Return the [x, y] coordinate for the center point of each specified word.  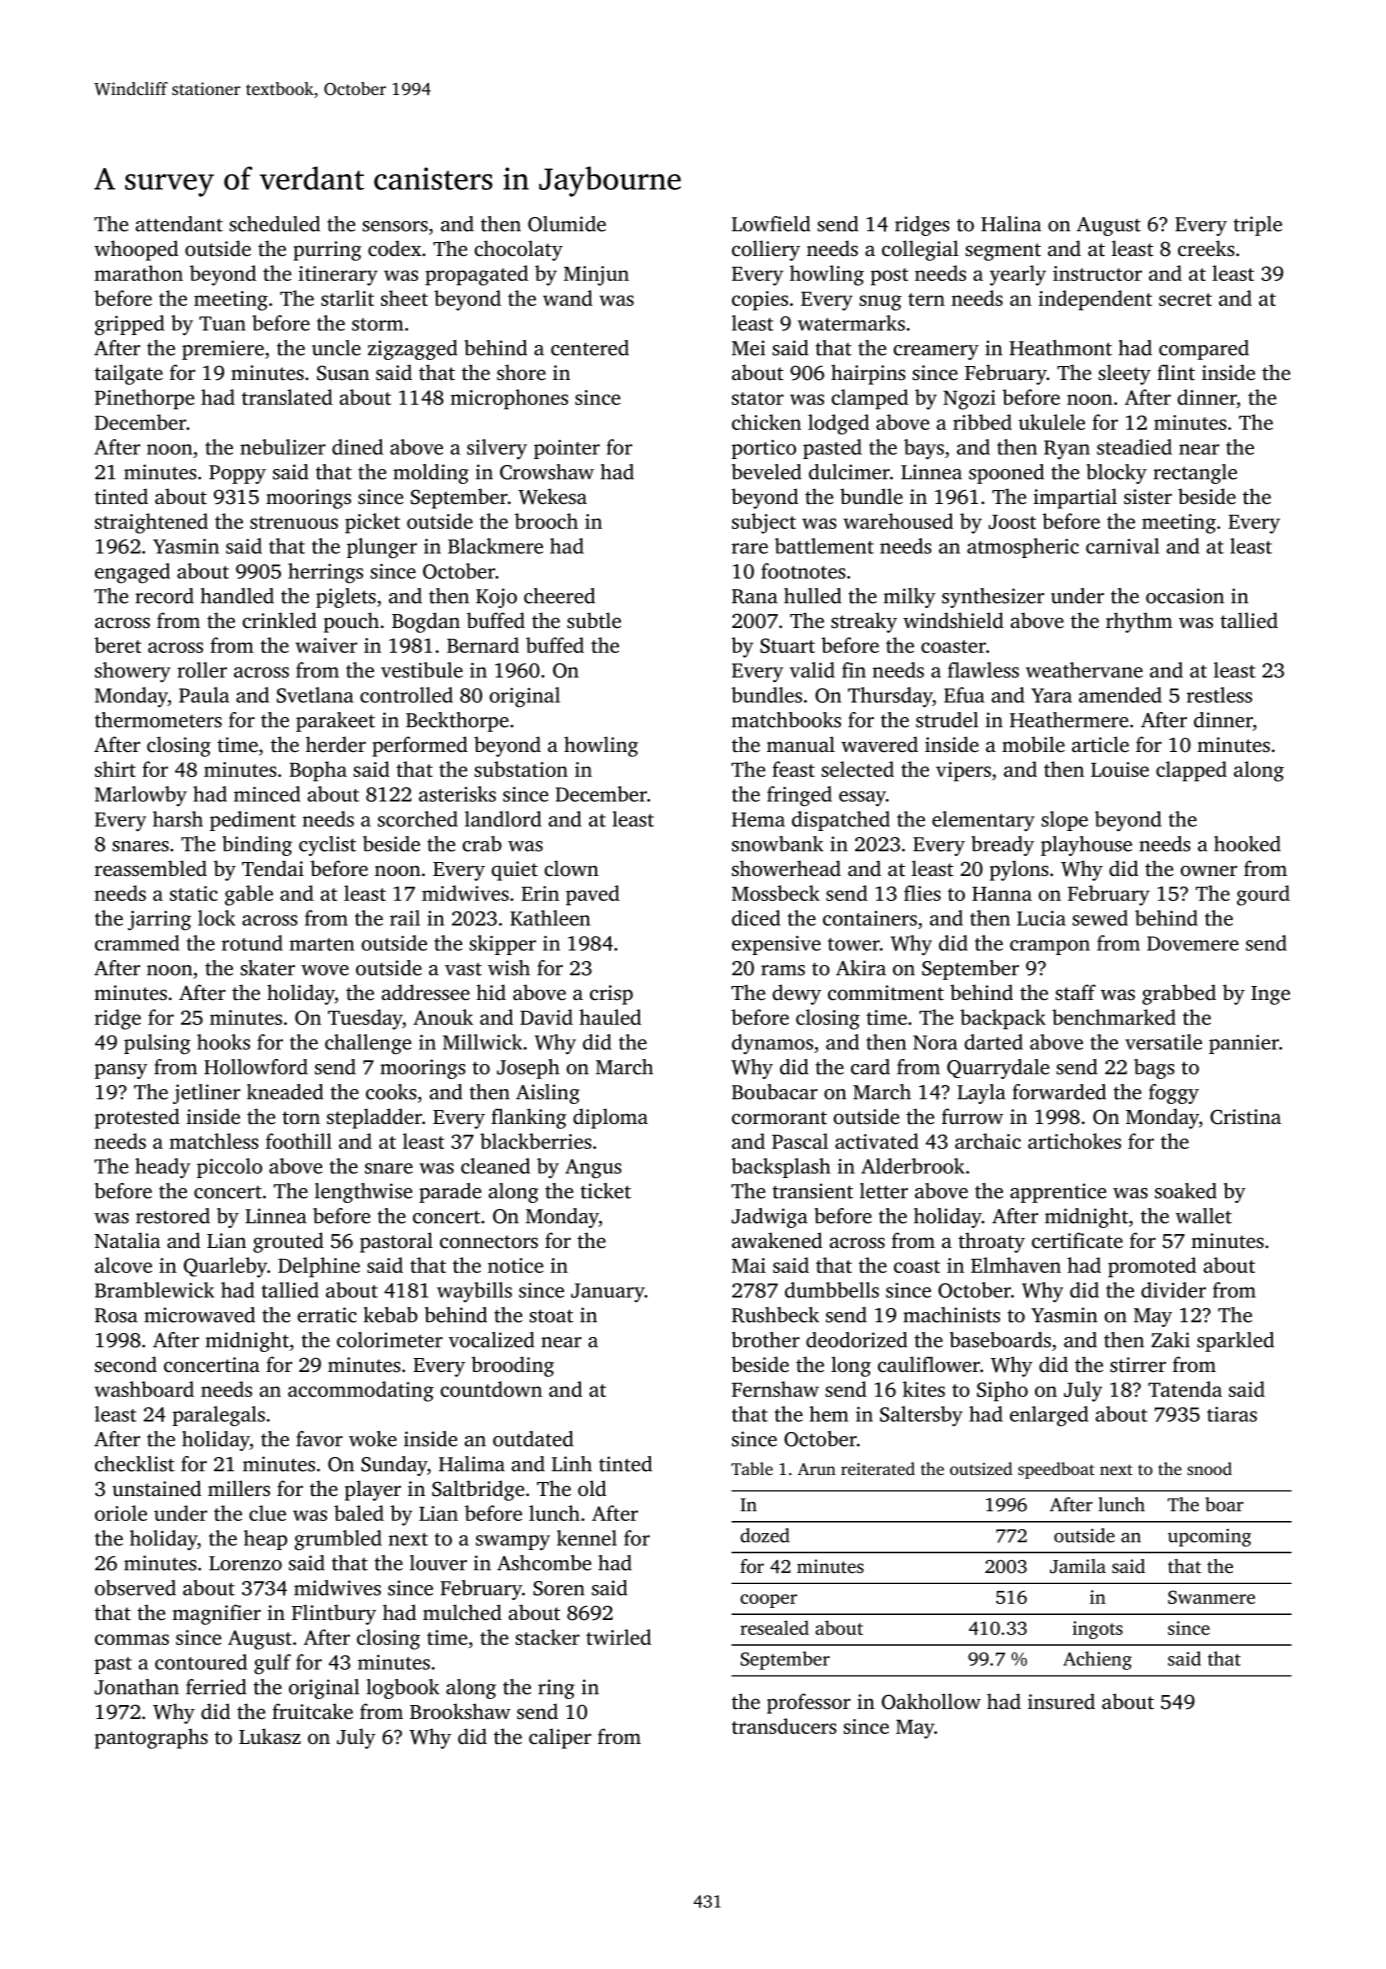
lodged [838, 424]
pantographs [151, 1738]
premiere [223, 350]
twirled [618, 1637]
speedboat [1056, 1470]
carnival [1122, 546]
